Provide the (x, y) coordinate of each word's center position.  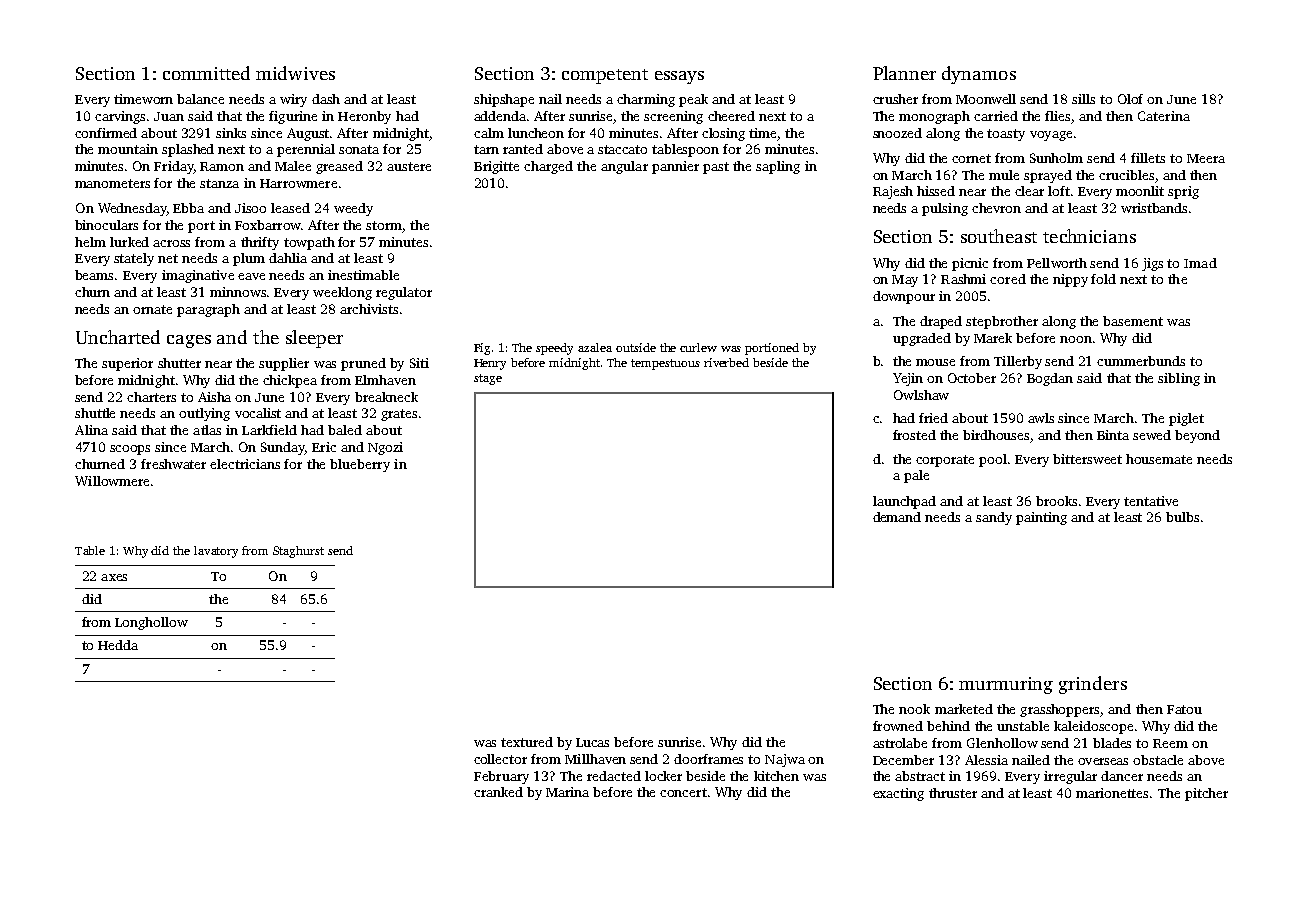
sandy (994, 518)
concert (683, 792)
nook (914, 709)
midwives (295, 73)
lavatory (216, 552)
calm (489, 133)
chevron (996, 208)
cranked (498, 792)
